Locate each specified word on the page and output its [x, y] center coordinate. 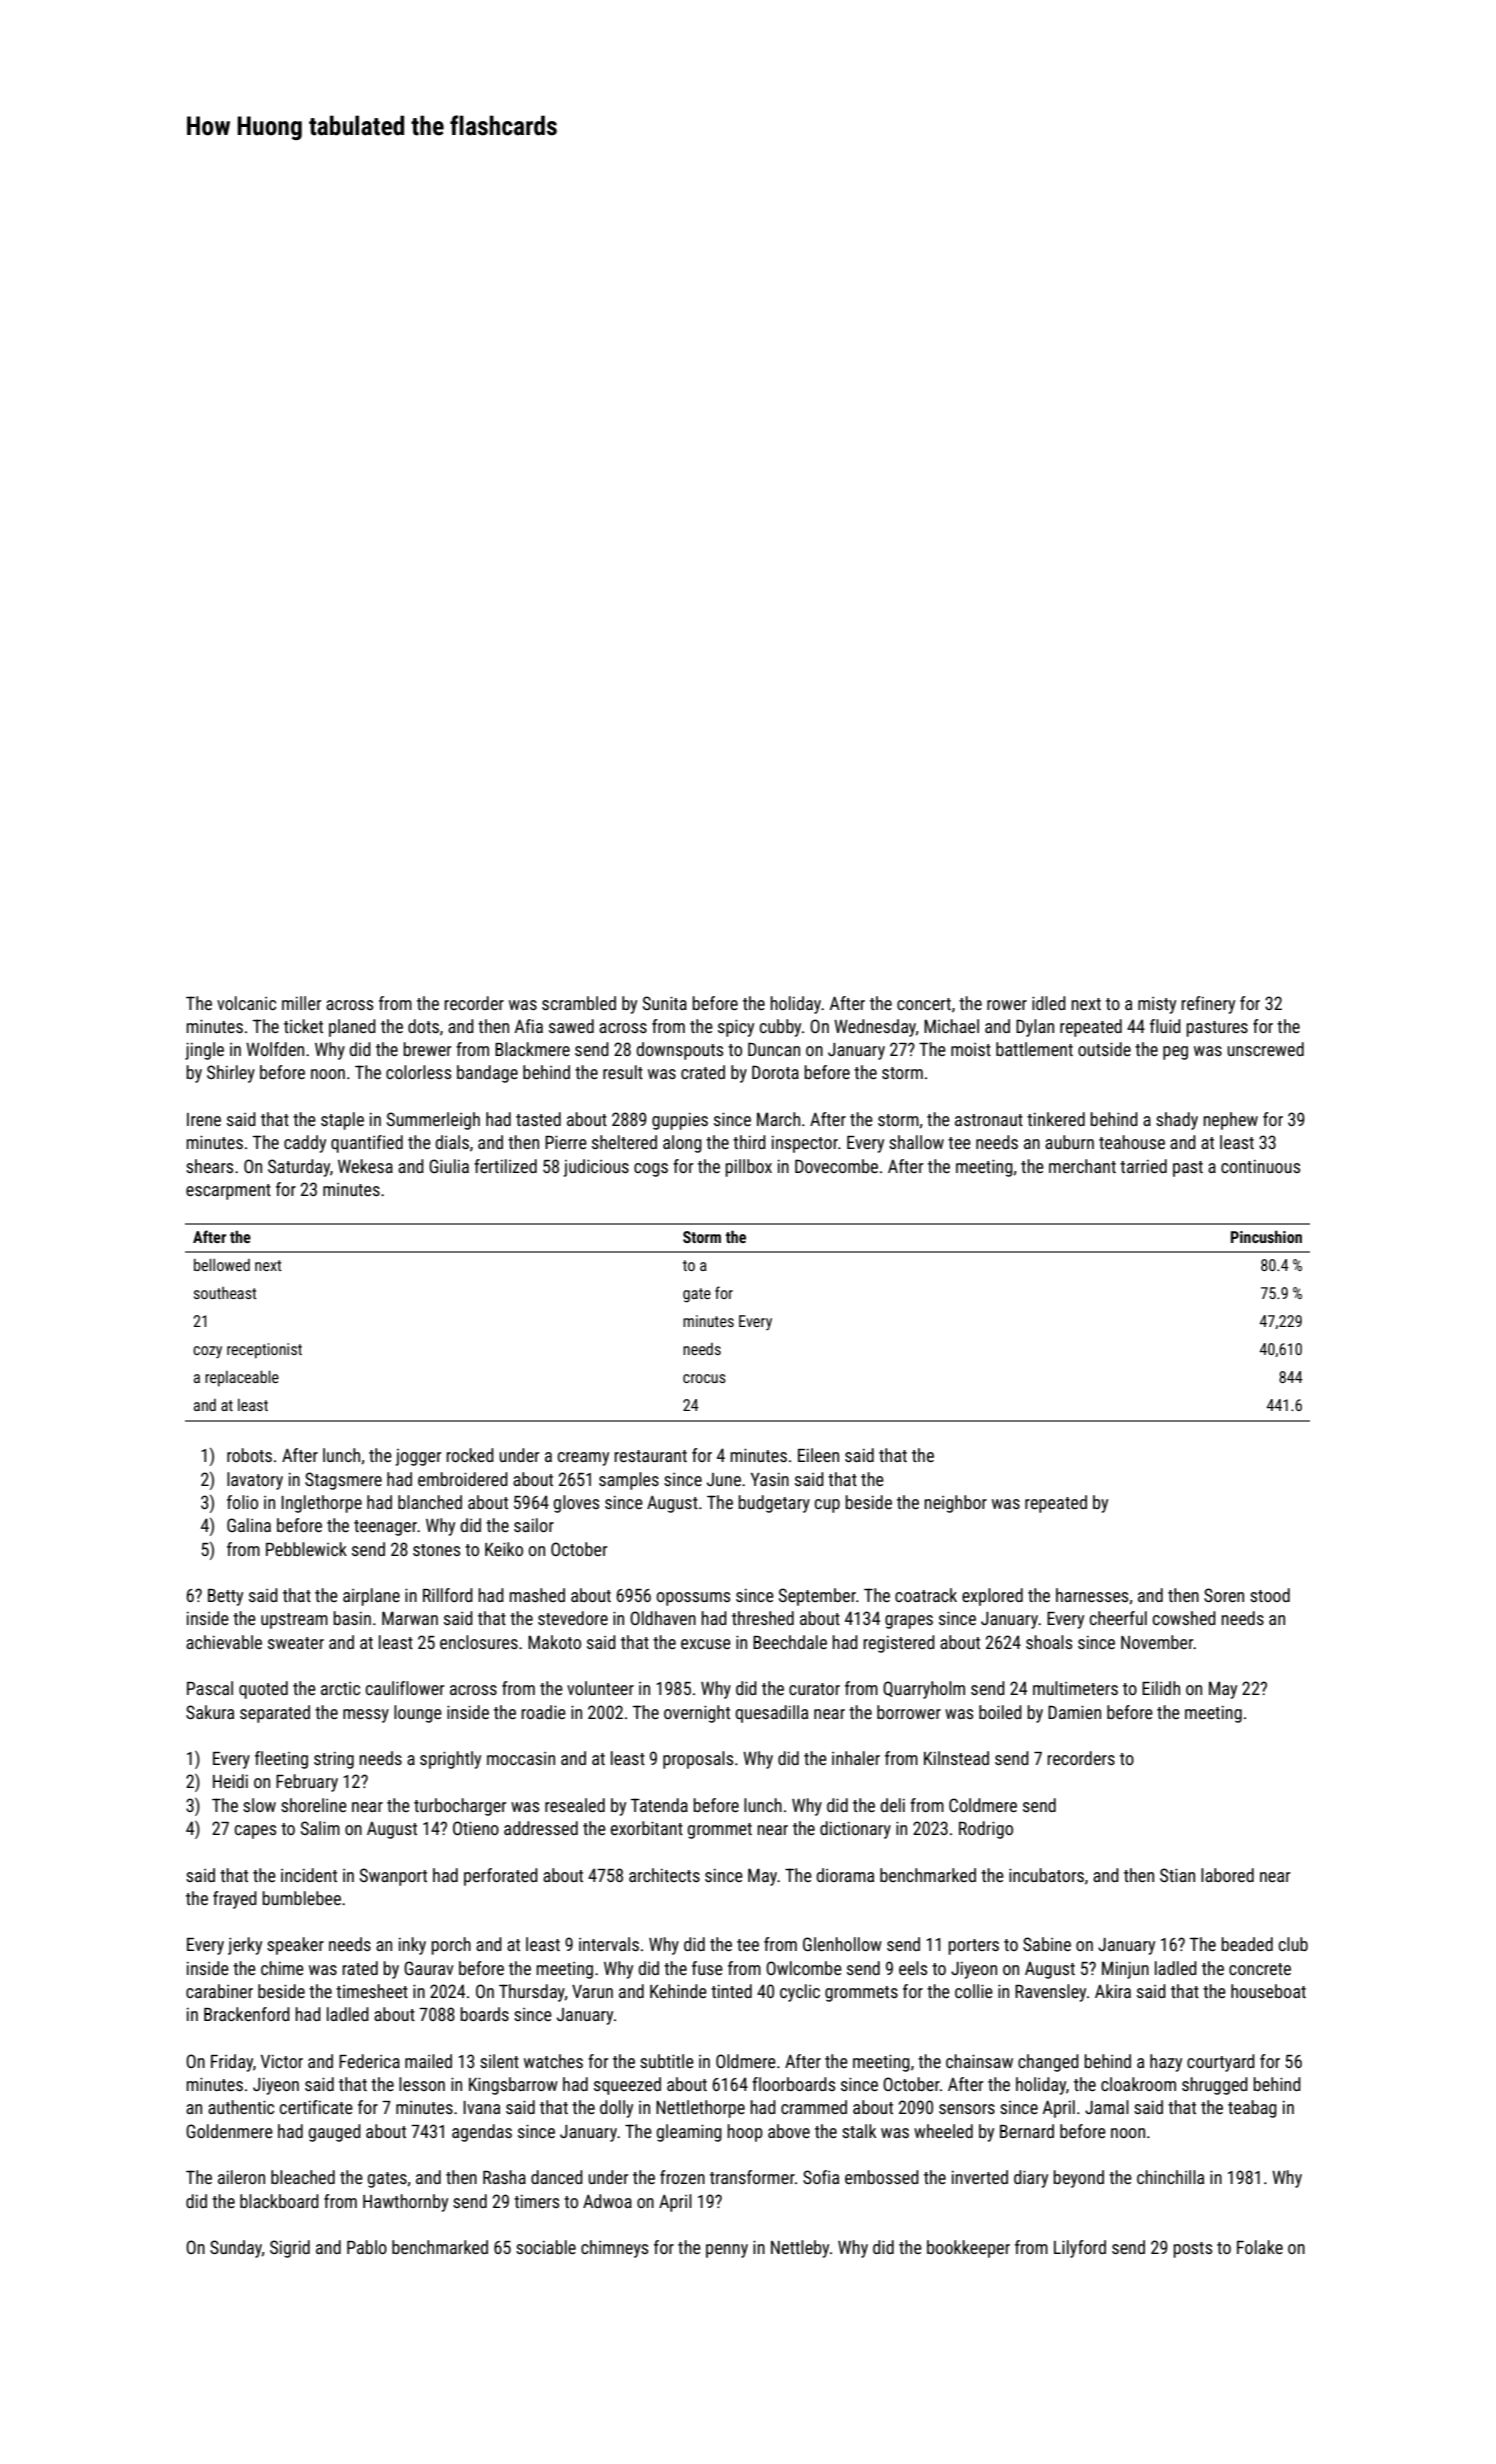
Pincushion [1266, 1236]
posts [1193, 2250]
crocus [704, 1378]
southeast [225, 1293]
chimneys [614, 2249]
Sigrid [290, 2249]
